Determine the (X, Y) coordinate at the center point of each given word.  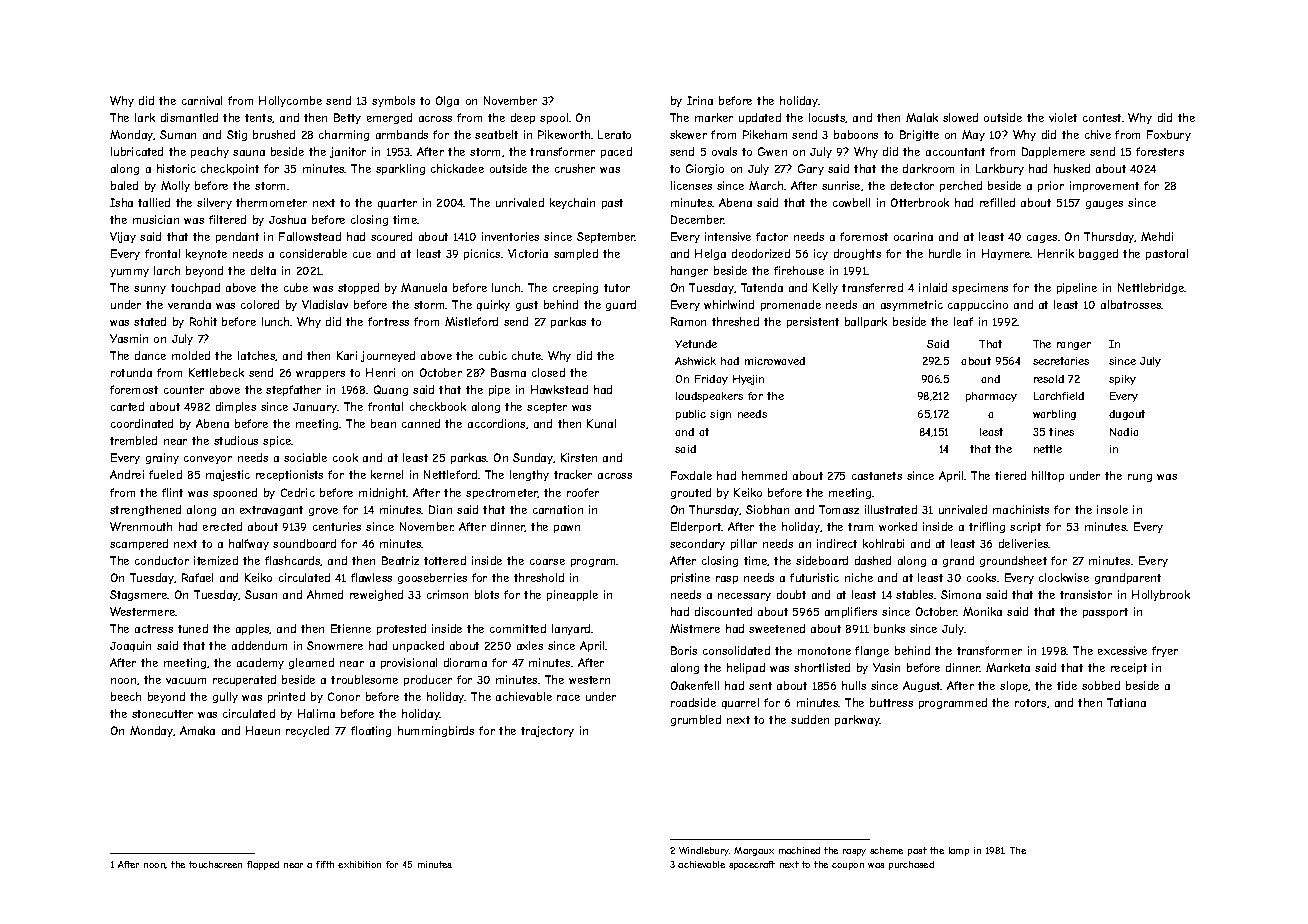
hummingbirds (436, 731)
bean (383, 423)
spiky (1122, 380)
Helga (710, 254)
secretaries (1061, 361)
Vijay (123, 237)
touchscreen (215, 864)
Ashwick (695, 361)
